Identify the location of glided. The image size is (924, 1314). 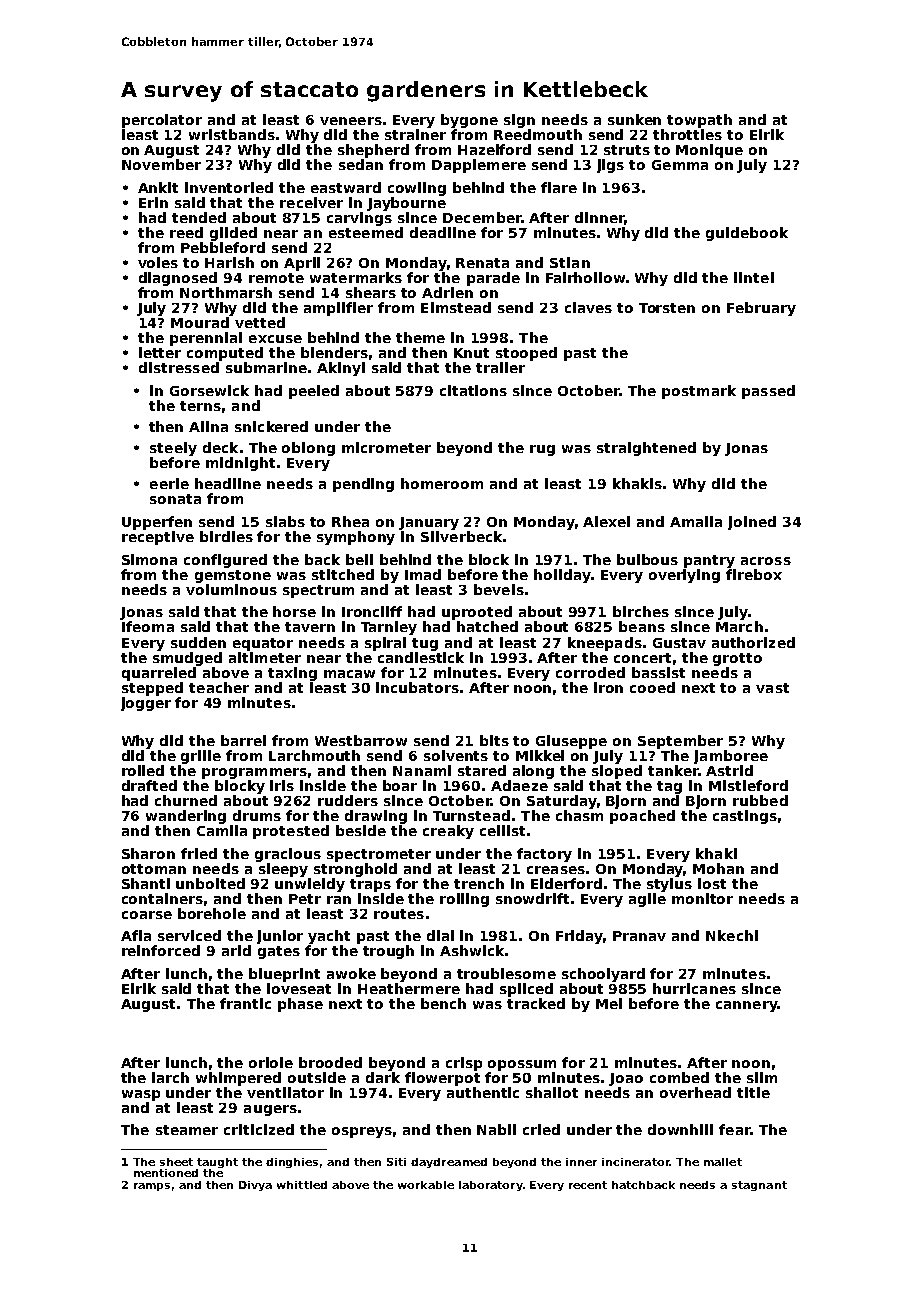
(233, 234).
